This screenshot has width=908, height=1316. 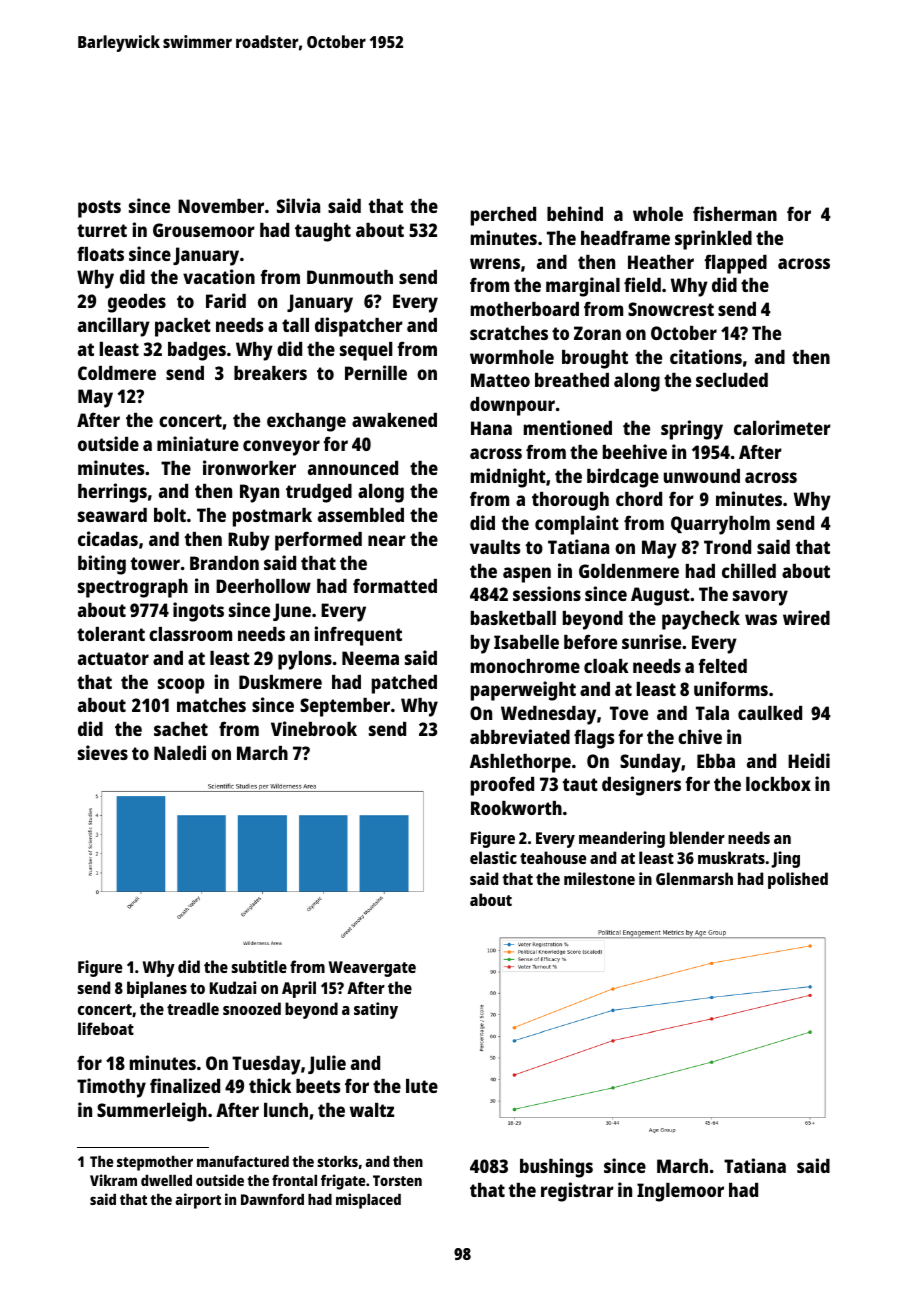 I want to click on lute, so click(x=422, y=1086).
